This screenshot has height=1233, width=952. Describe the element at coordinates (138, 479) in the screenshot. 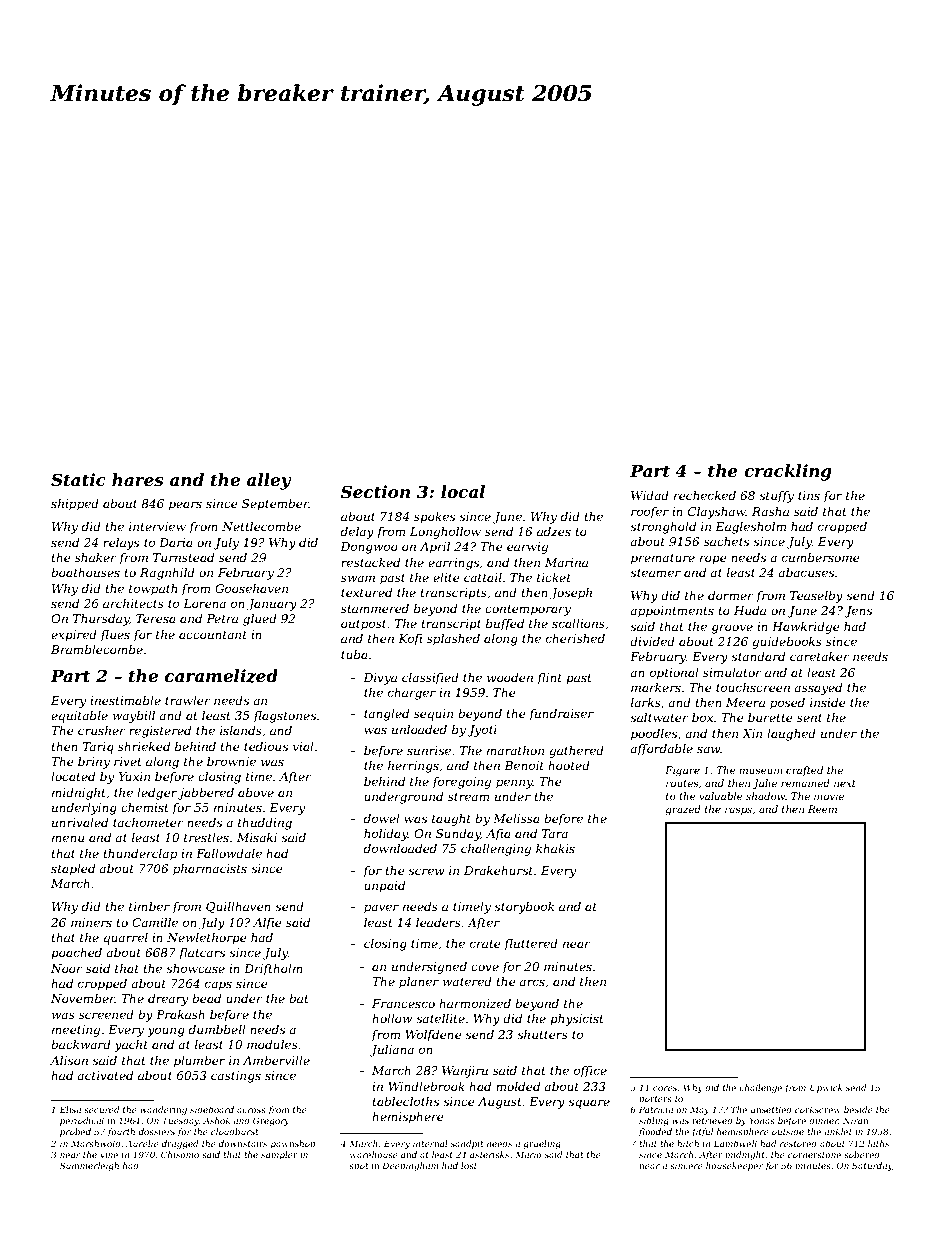

I see `hares` at that location.
